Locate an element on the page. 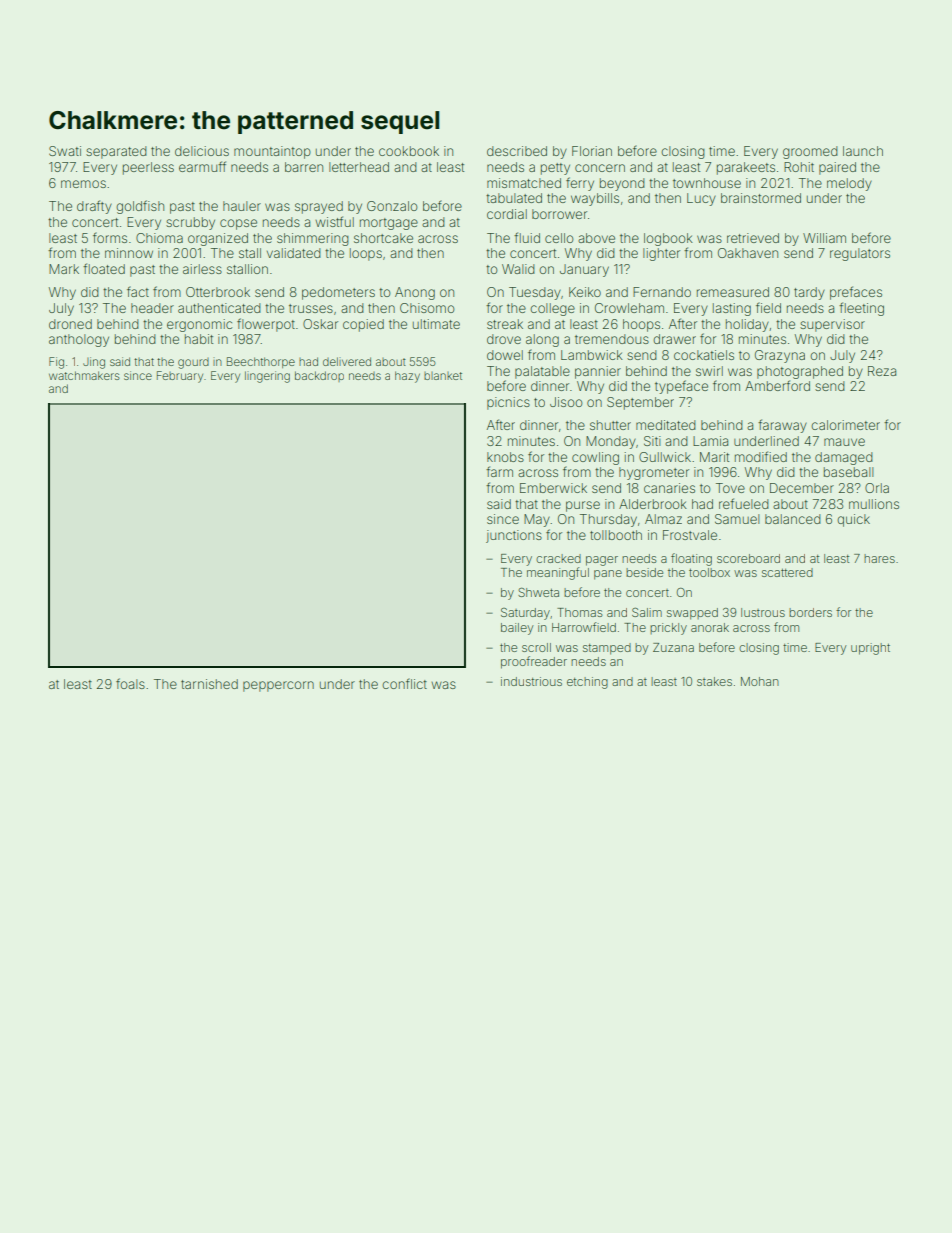 The height and width of the page is (1233, 952). foals is located at coordinates (130, 683).
